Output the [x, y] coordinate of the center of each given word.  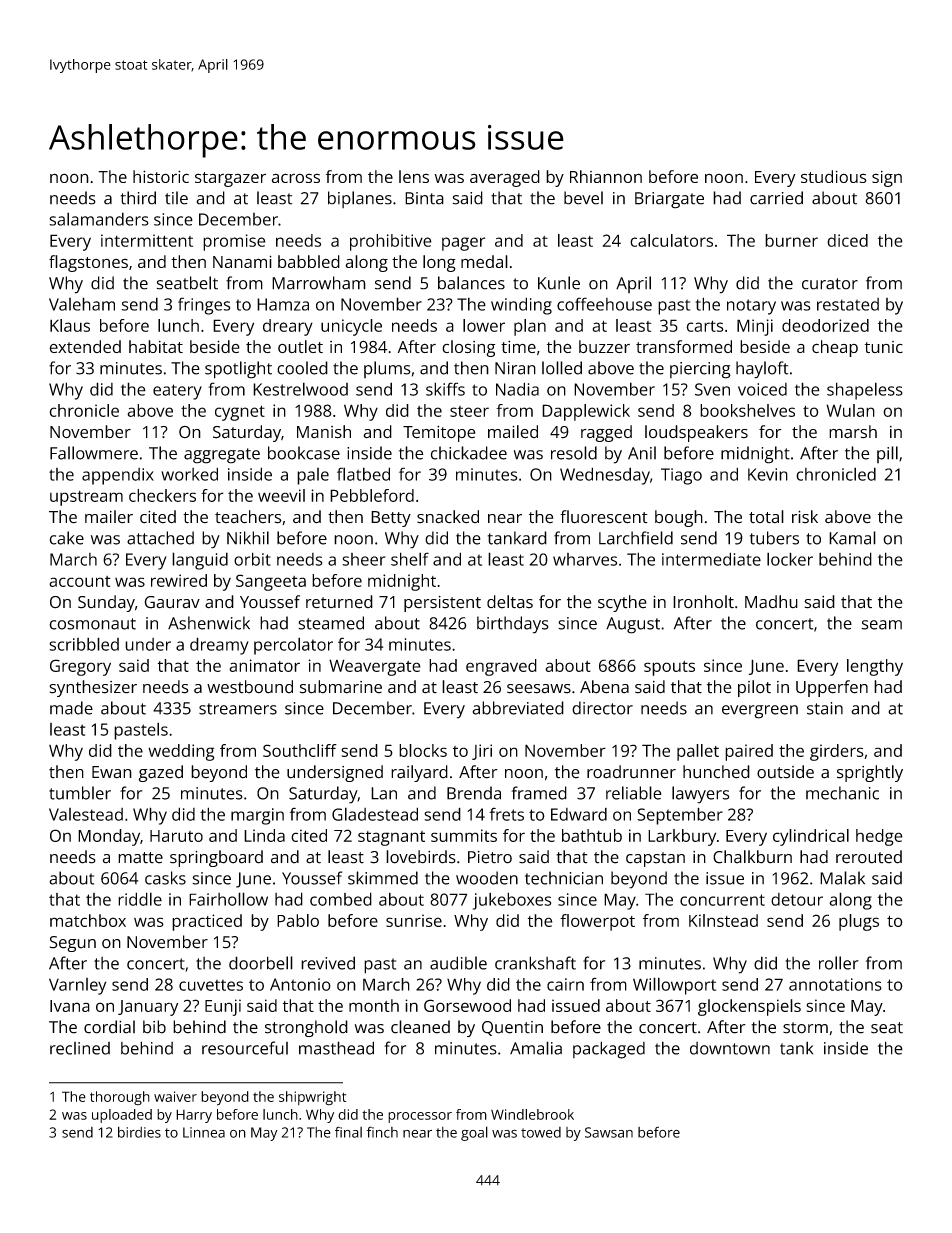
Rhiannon [606, 176]
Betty [391, 519]
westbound [250, 687]
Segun [73, 944]
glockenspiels [749, 1007]
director [602, 708]
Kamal [852, 538]
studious [834, 176]
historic [161, 176]
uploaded [122, 1116]
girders [837, 752]
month [374, 1005]
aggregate [222, 456]
